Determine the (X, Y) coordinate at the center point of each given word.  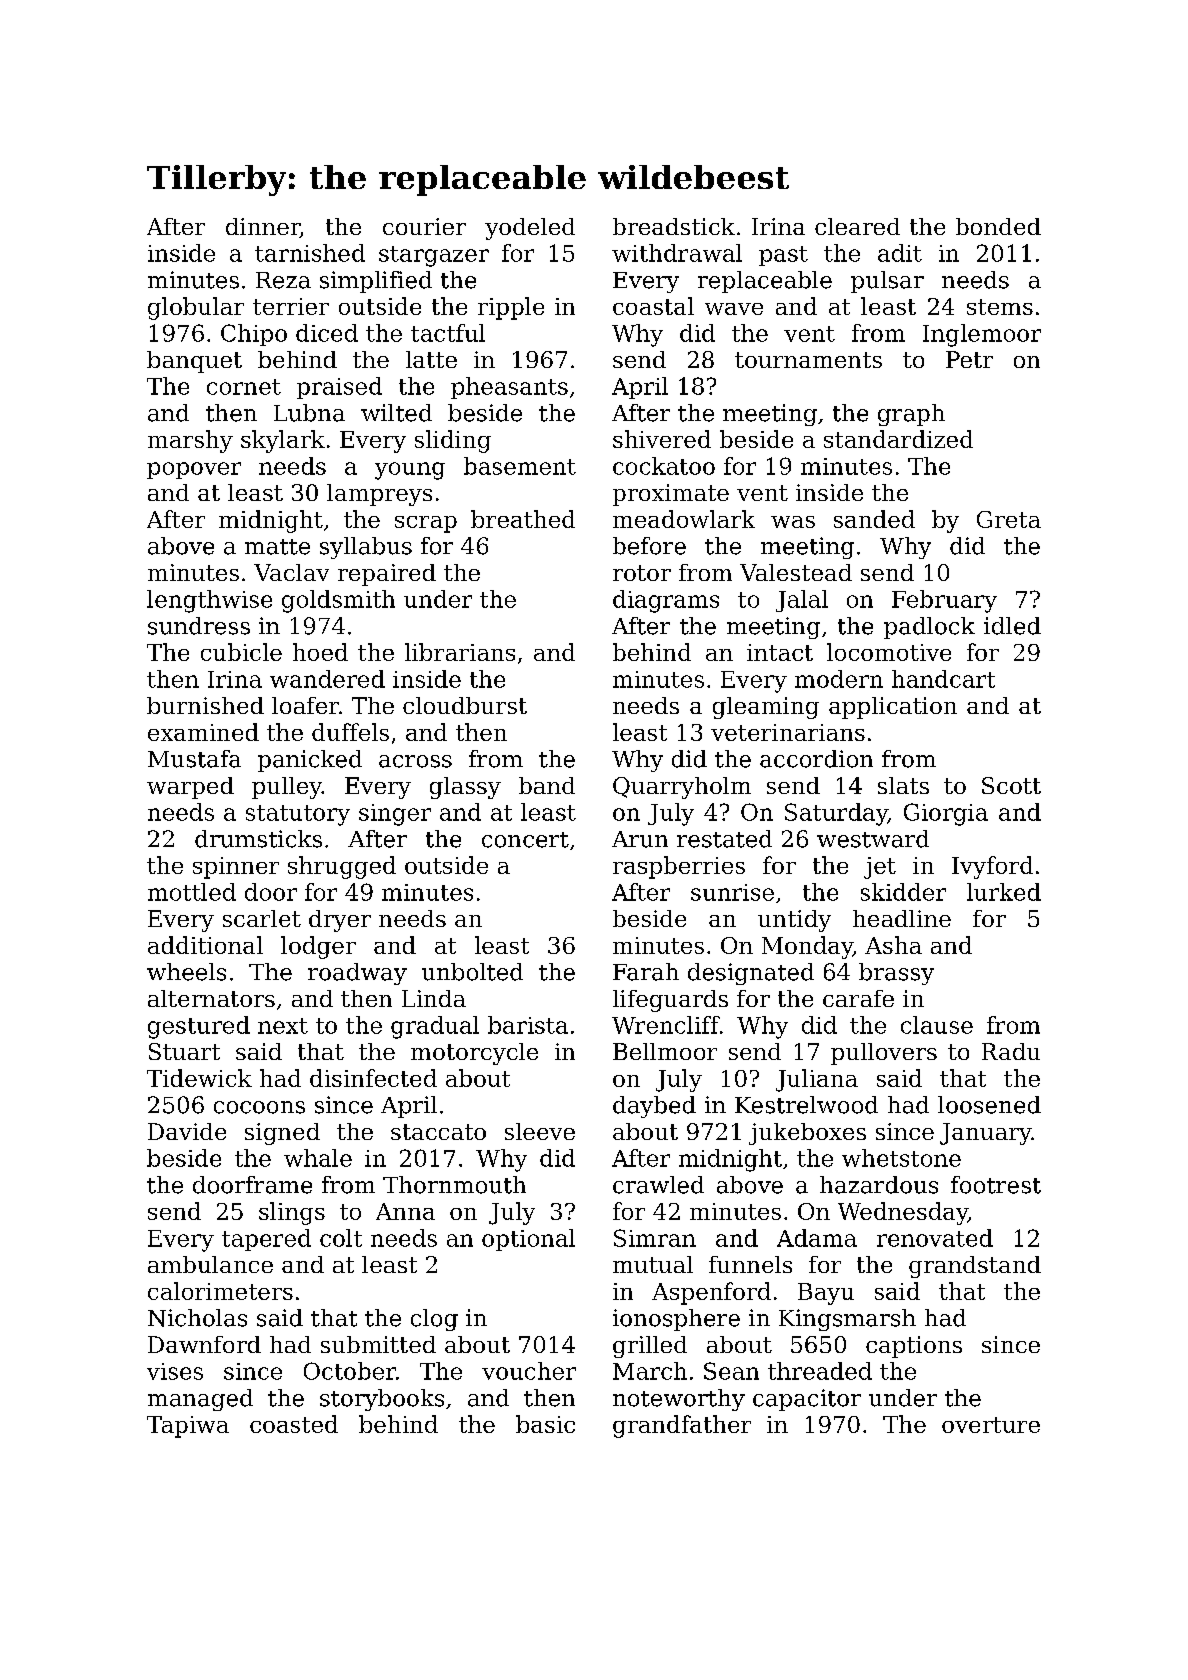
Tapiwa (188, 1427)
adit (900, 253)
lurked (1004, 892)
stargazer (434, 256)
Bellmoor (665, 1051)
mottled (192, 892)
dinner (263, 228)
